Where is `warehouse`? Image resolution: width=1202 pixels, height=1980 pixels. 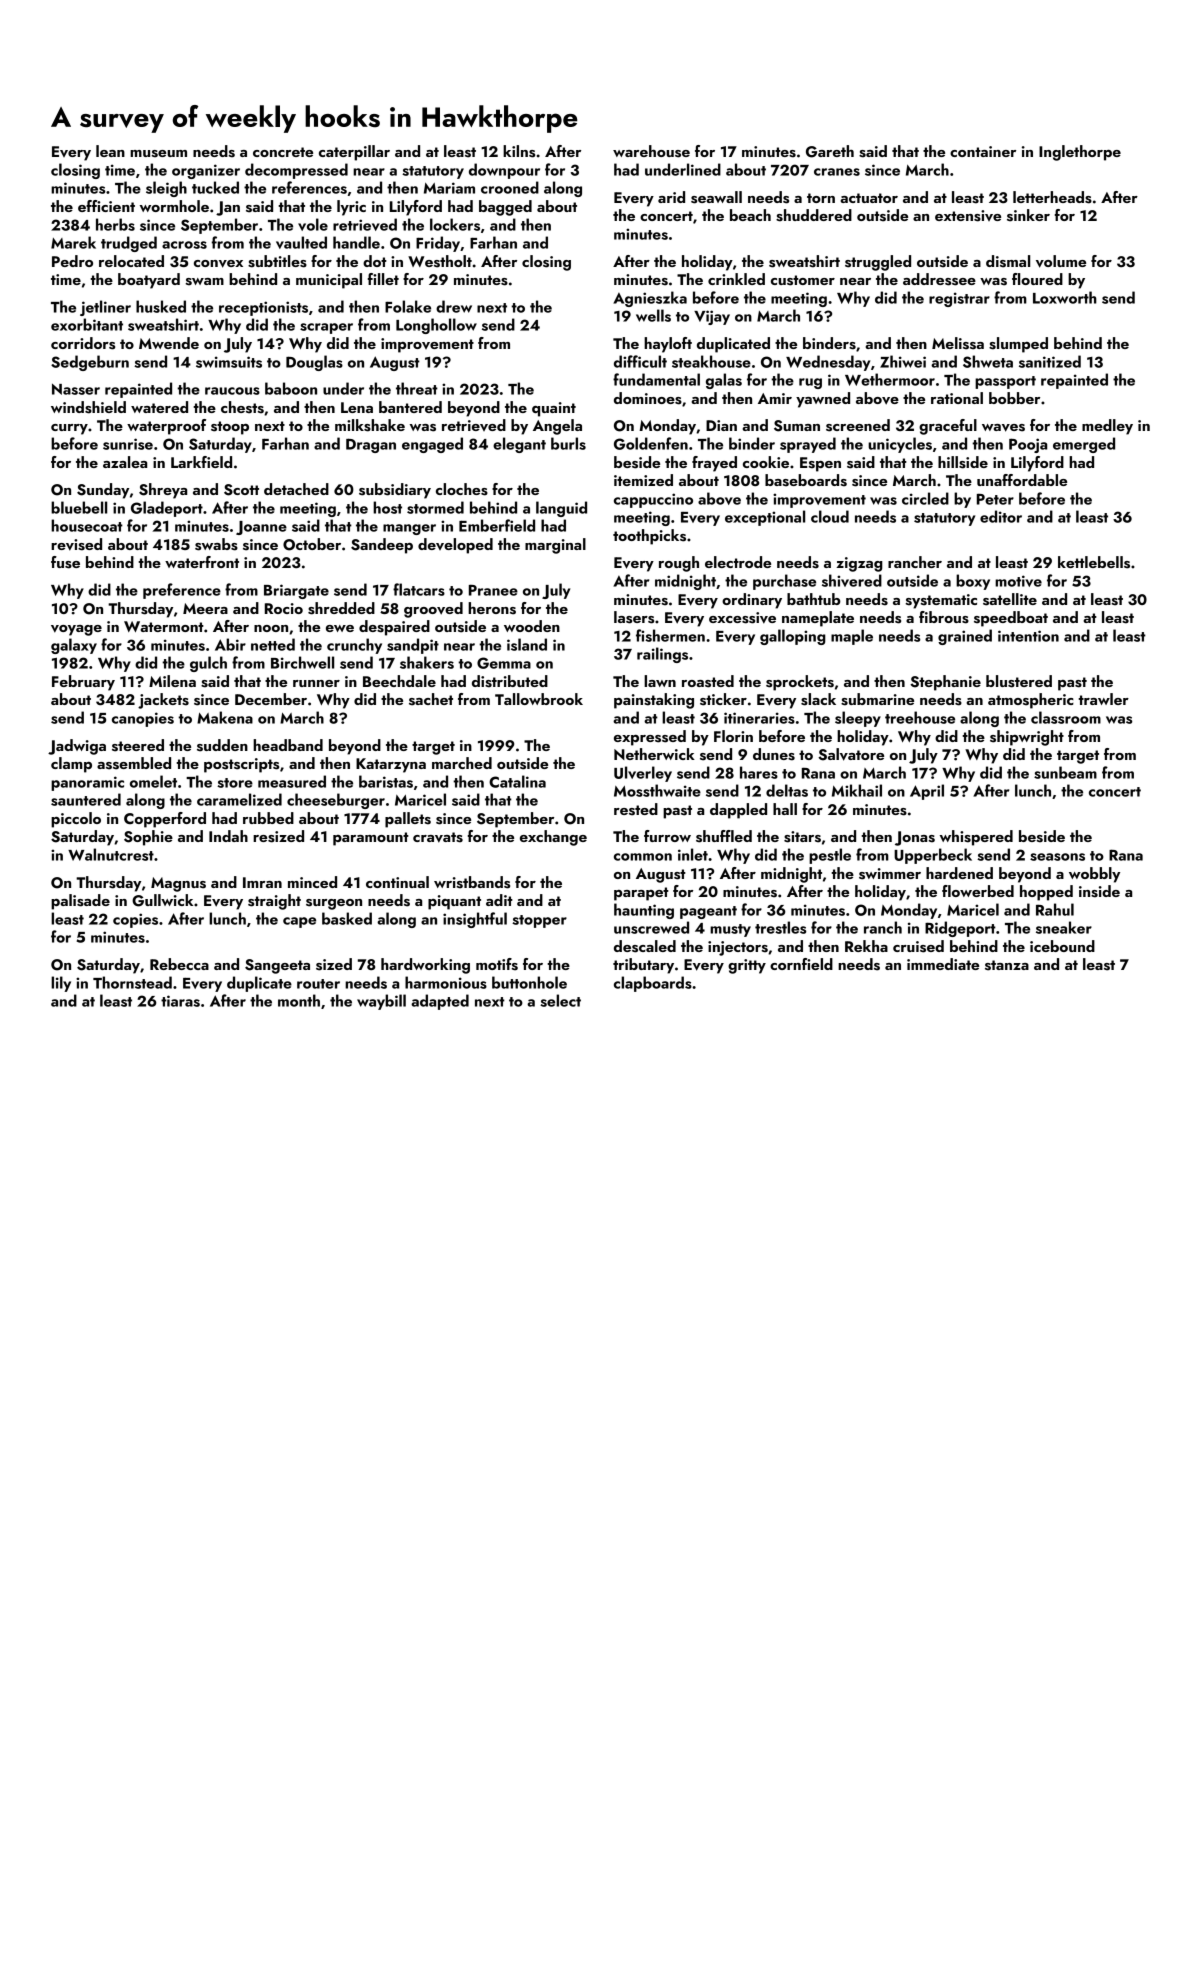
warehouse is located at coordinates (651, 151).
